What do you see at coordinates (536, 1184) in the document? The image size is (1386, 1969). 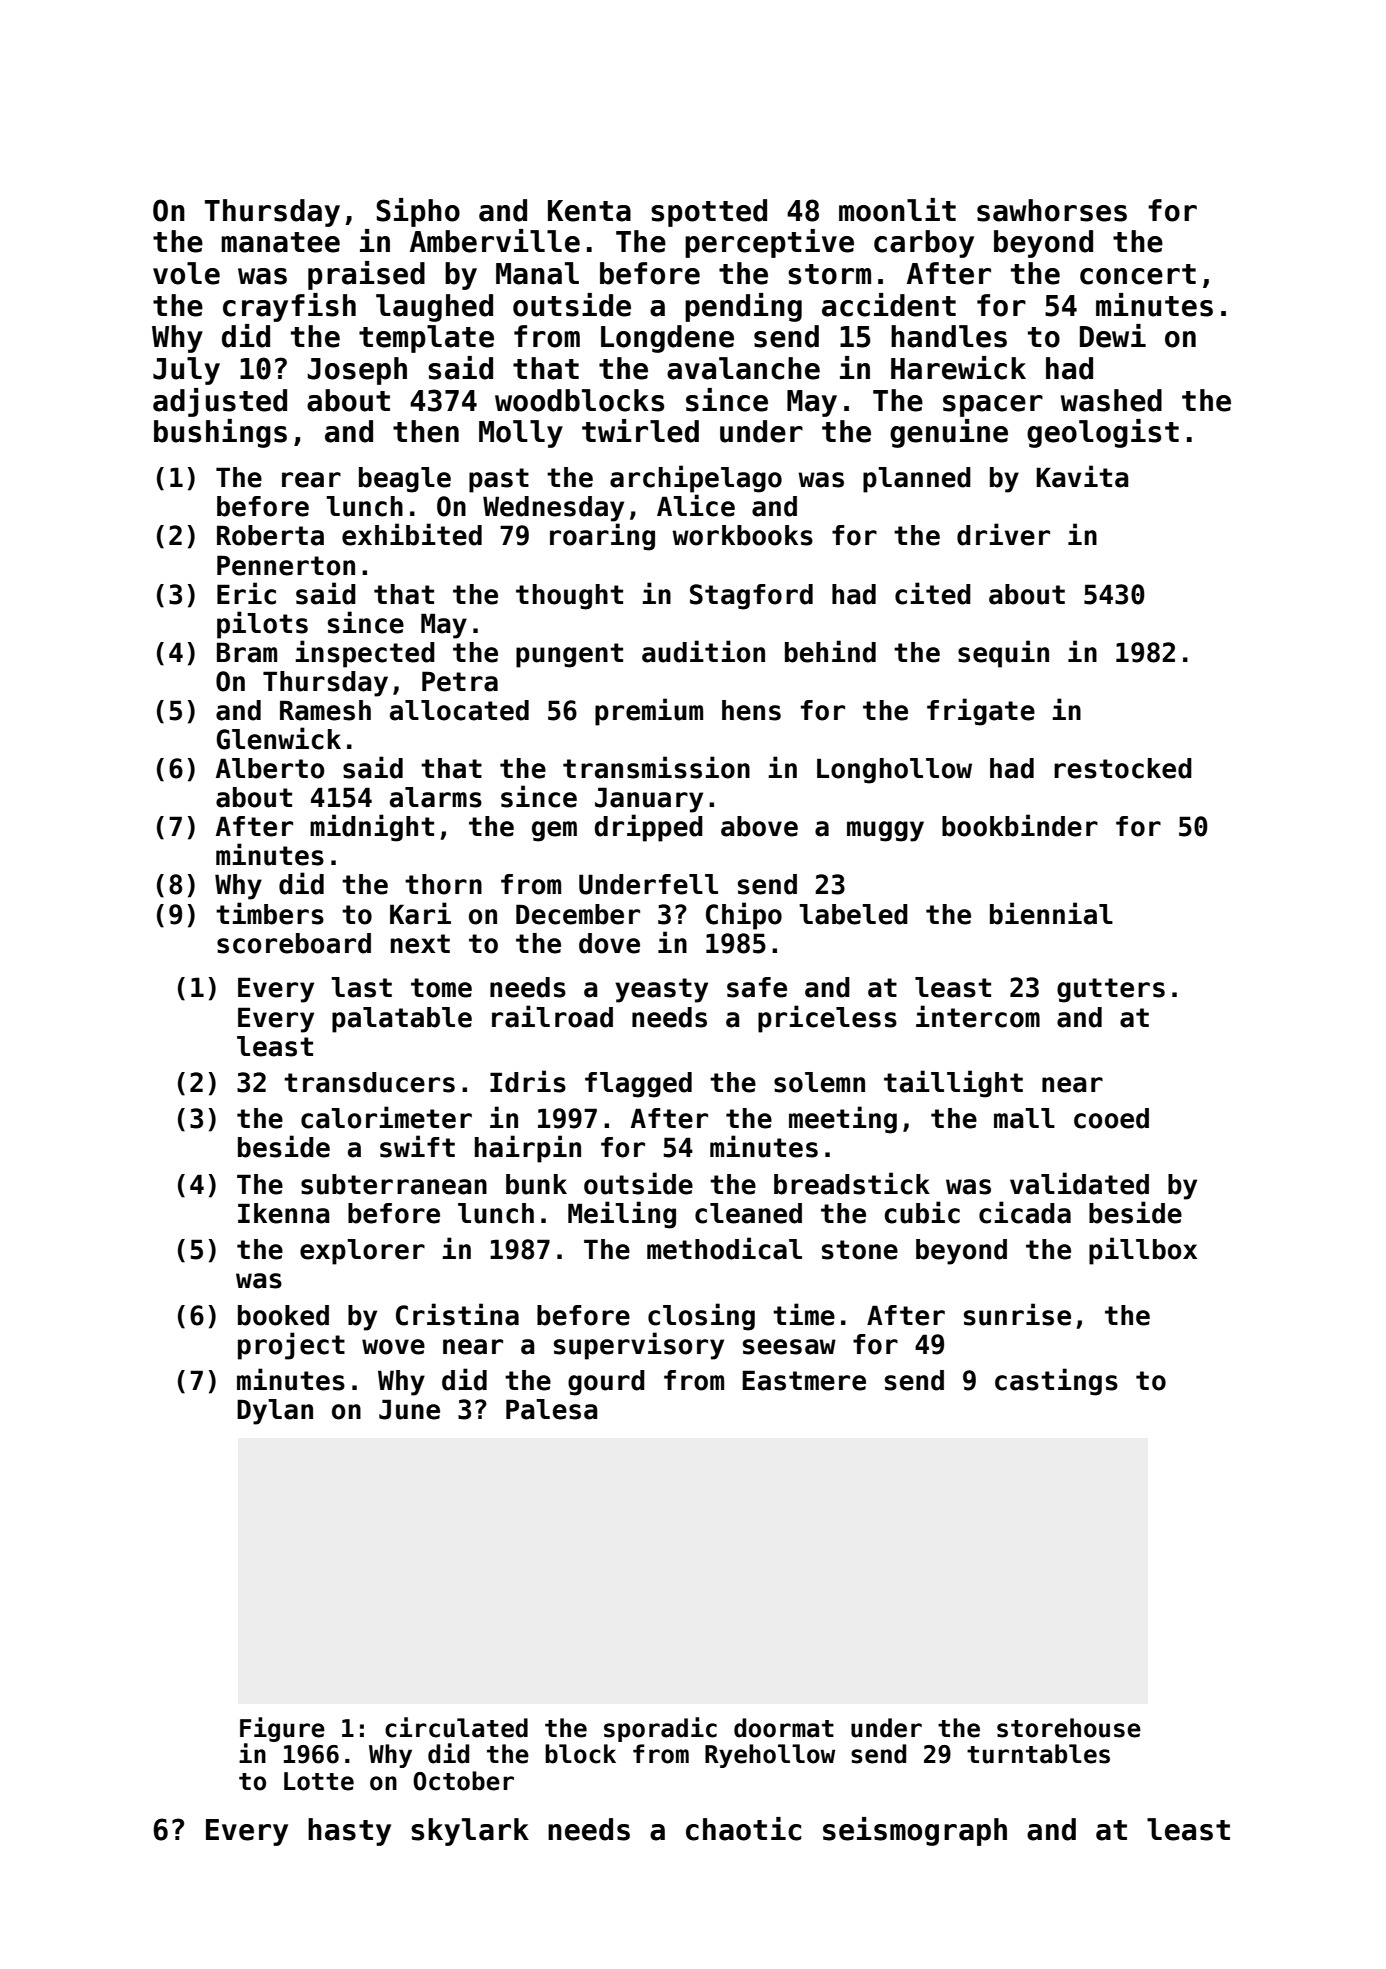 I see `bunk` at bounding box center [536, 1184].
